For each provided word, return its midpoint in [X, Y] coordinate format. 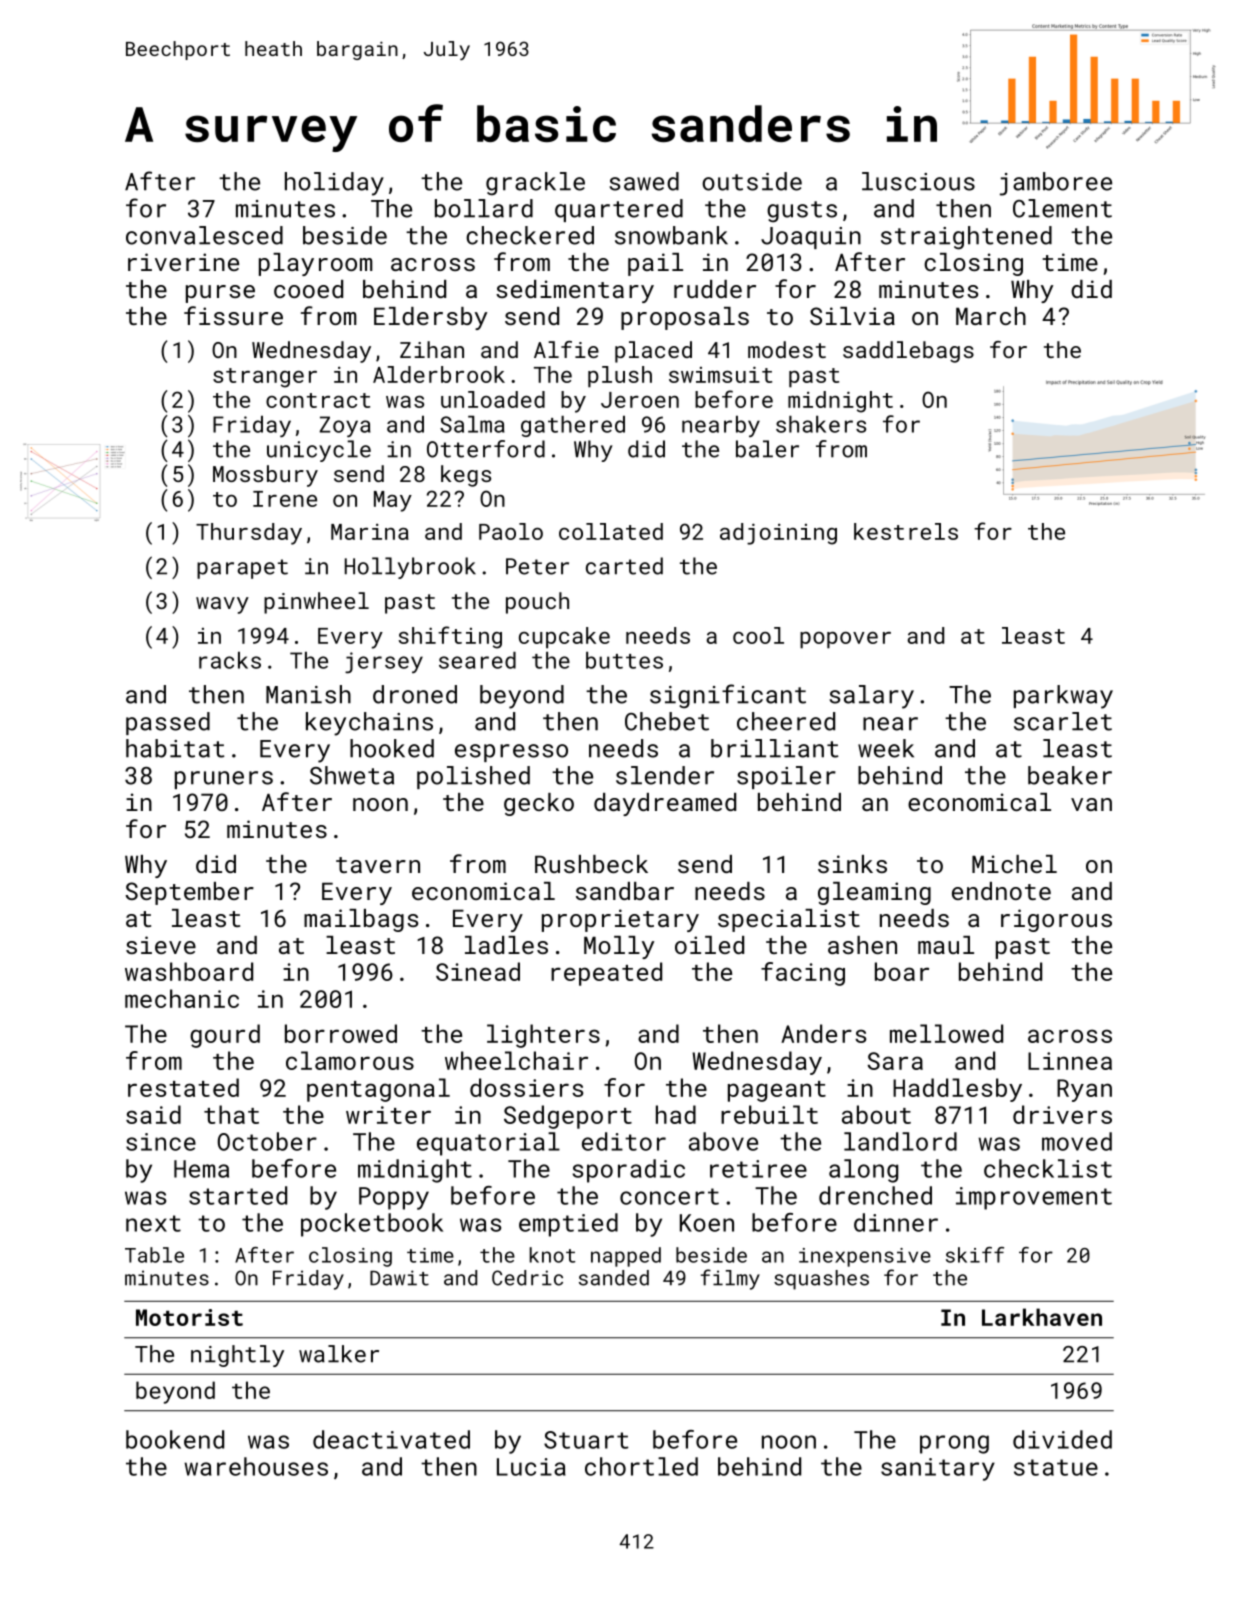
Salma [472, 424]
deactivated [391, 1439]
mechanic [182, 998]
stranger [265, 378]
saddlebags [908, 352]
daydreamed [665, 804]
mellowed [946, 1033]
